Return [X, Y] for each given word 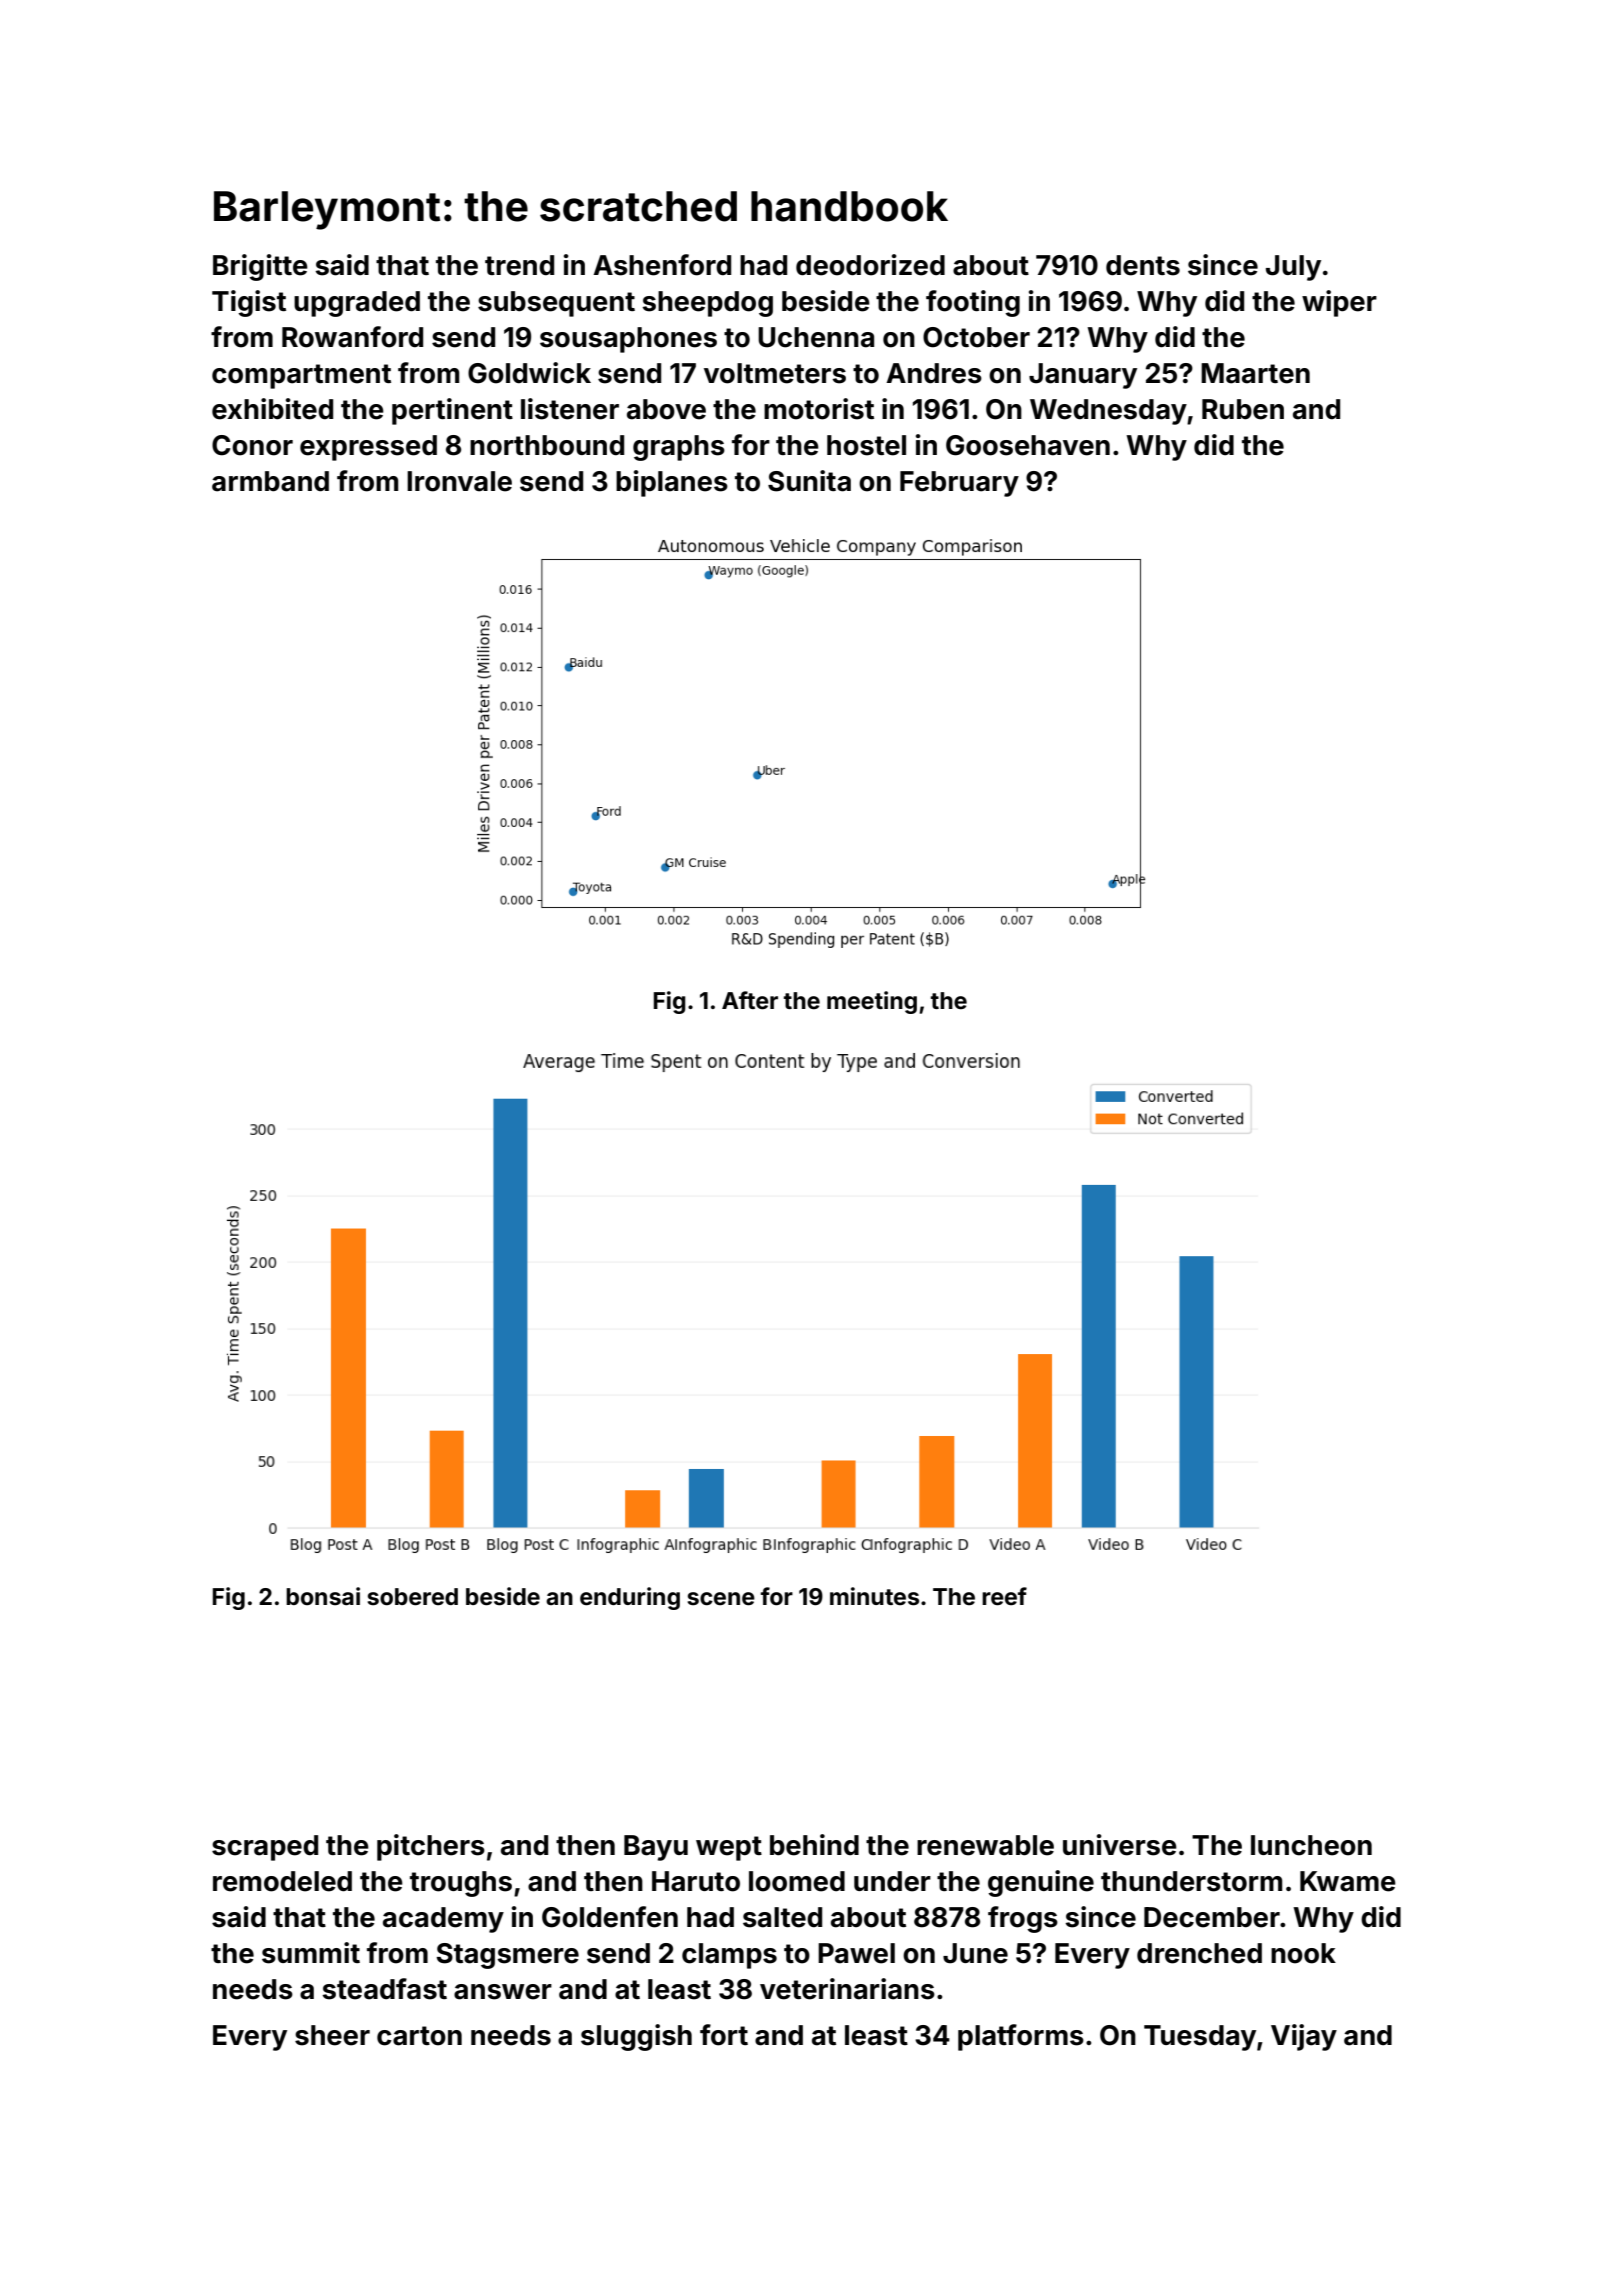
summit [311, 1953]
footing [973, 303]
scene [721, 1599]
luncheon [1311, 1845]
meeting [872, 1002]
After [750, 1000]
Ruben [1243, 409]
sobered [412, 1597]
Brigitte [260, 267]
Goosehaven [1028, 445]
